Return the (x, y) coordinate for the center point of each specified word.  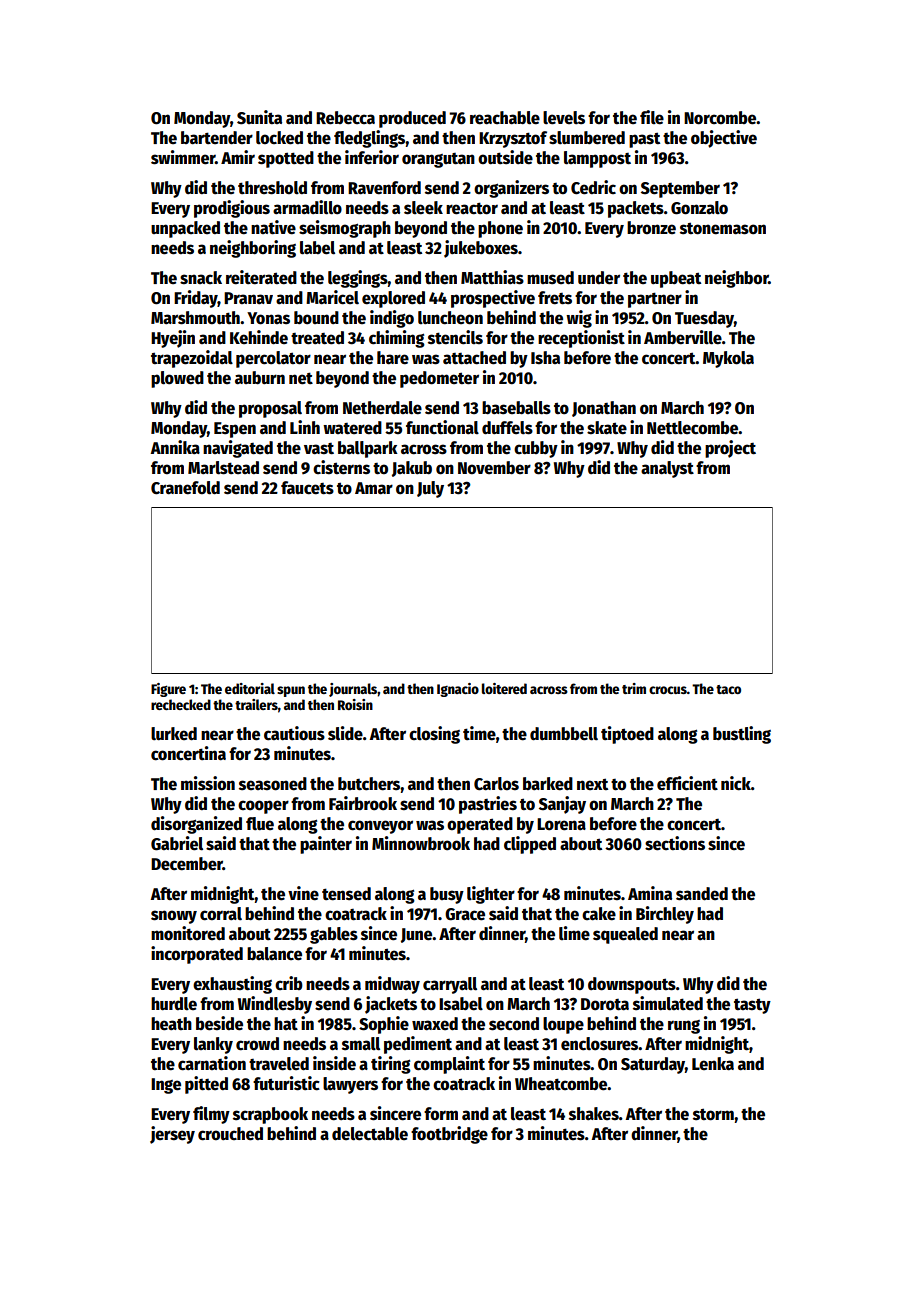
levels (564, 118)
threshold (272, 188)
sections (675, 843)
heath (171, 1024)
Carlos (496, 784)
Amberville (683, 337)
